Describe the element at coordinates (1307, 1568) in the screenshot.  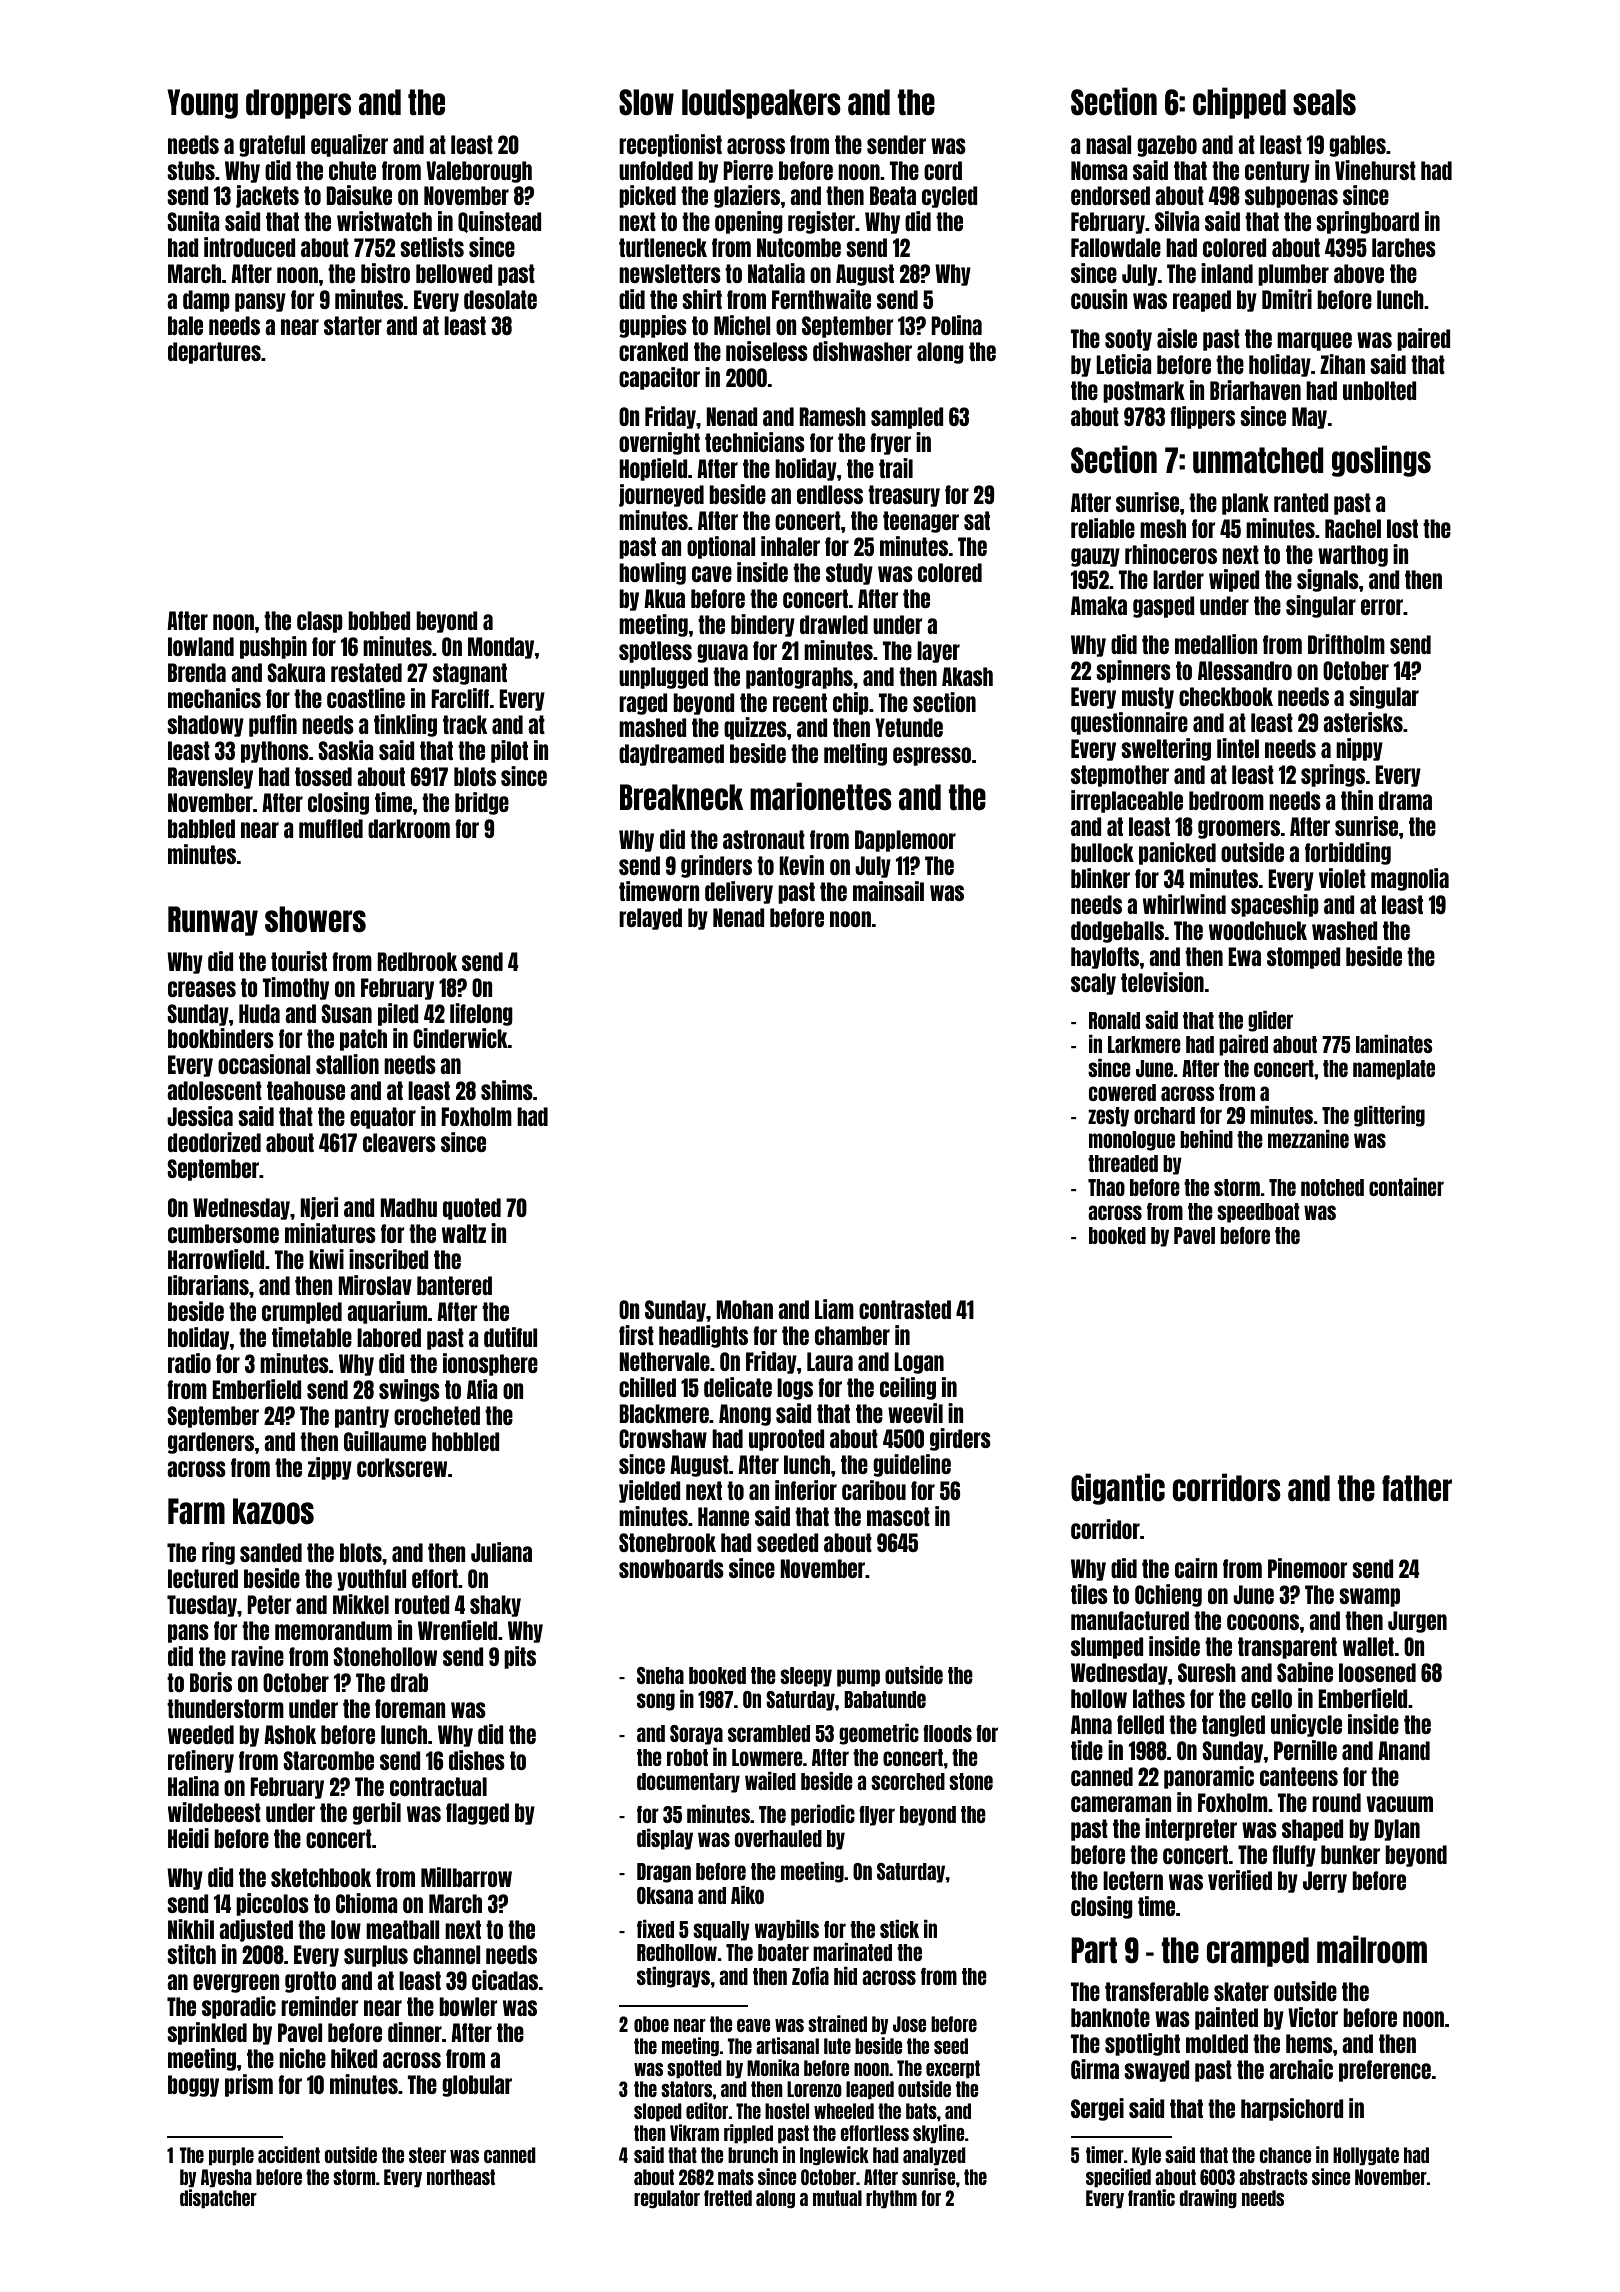
I see `Pinemoor` at that location.
